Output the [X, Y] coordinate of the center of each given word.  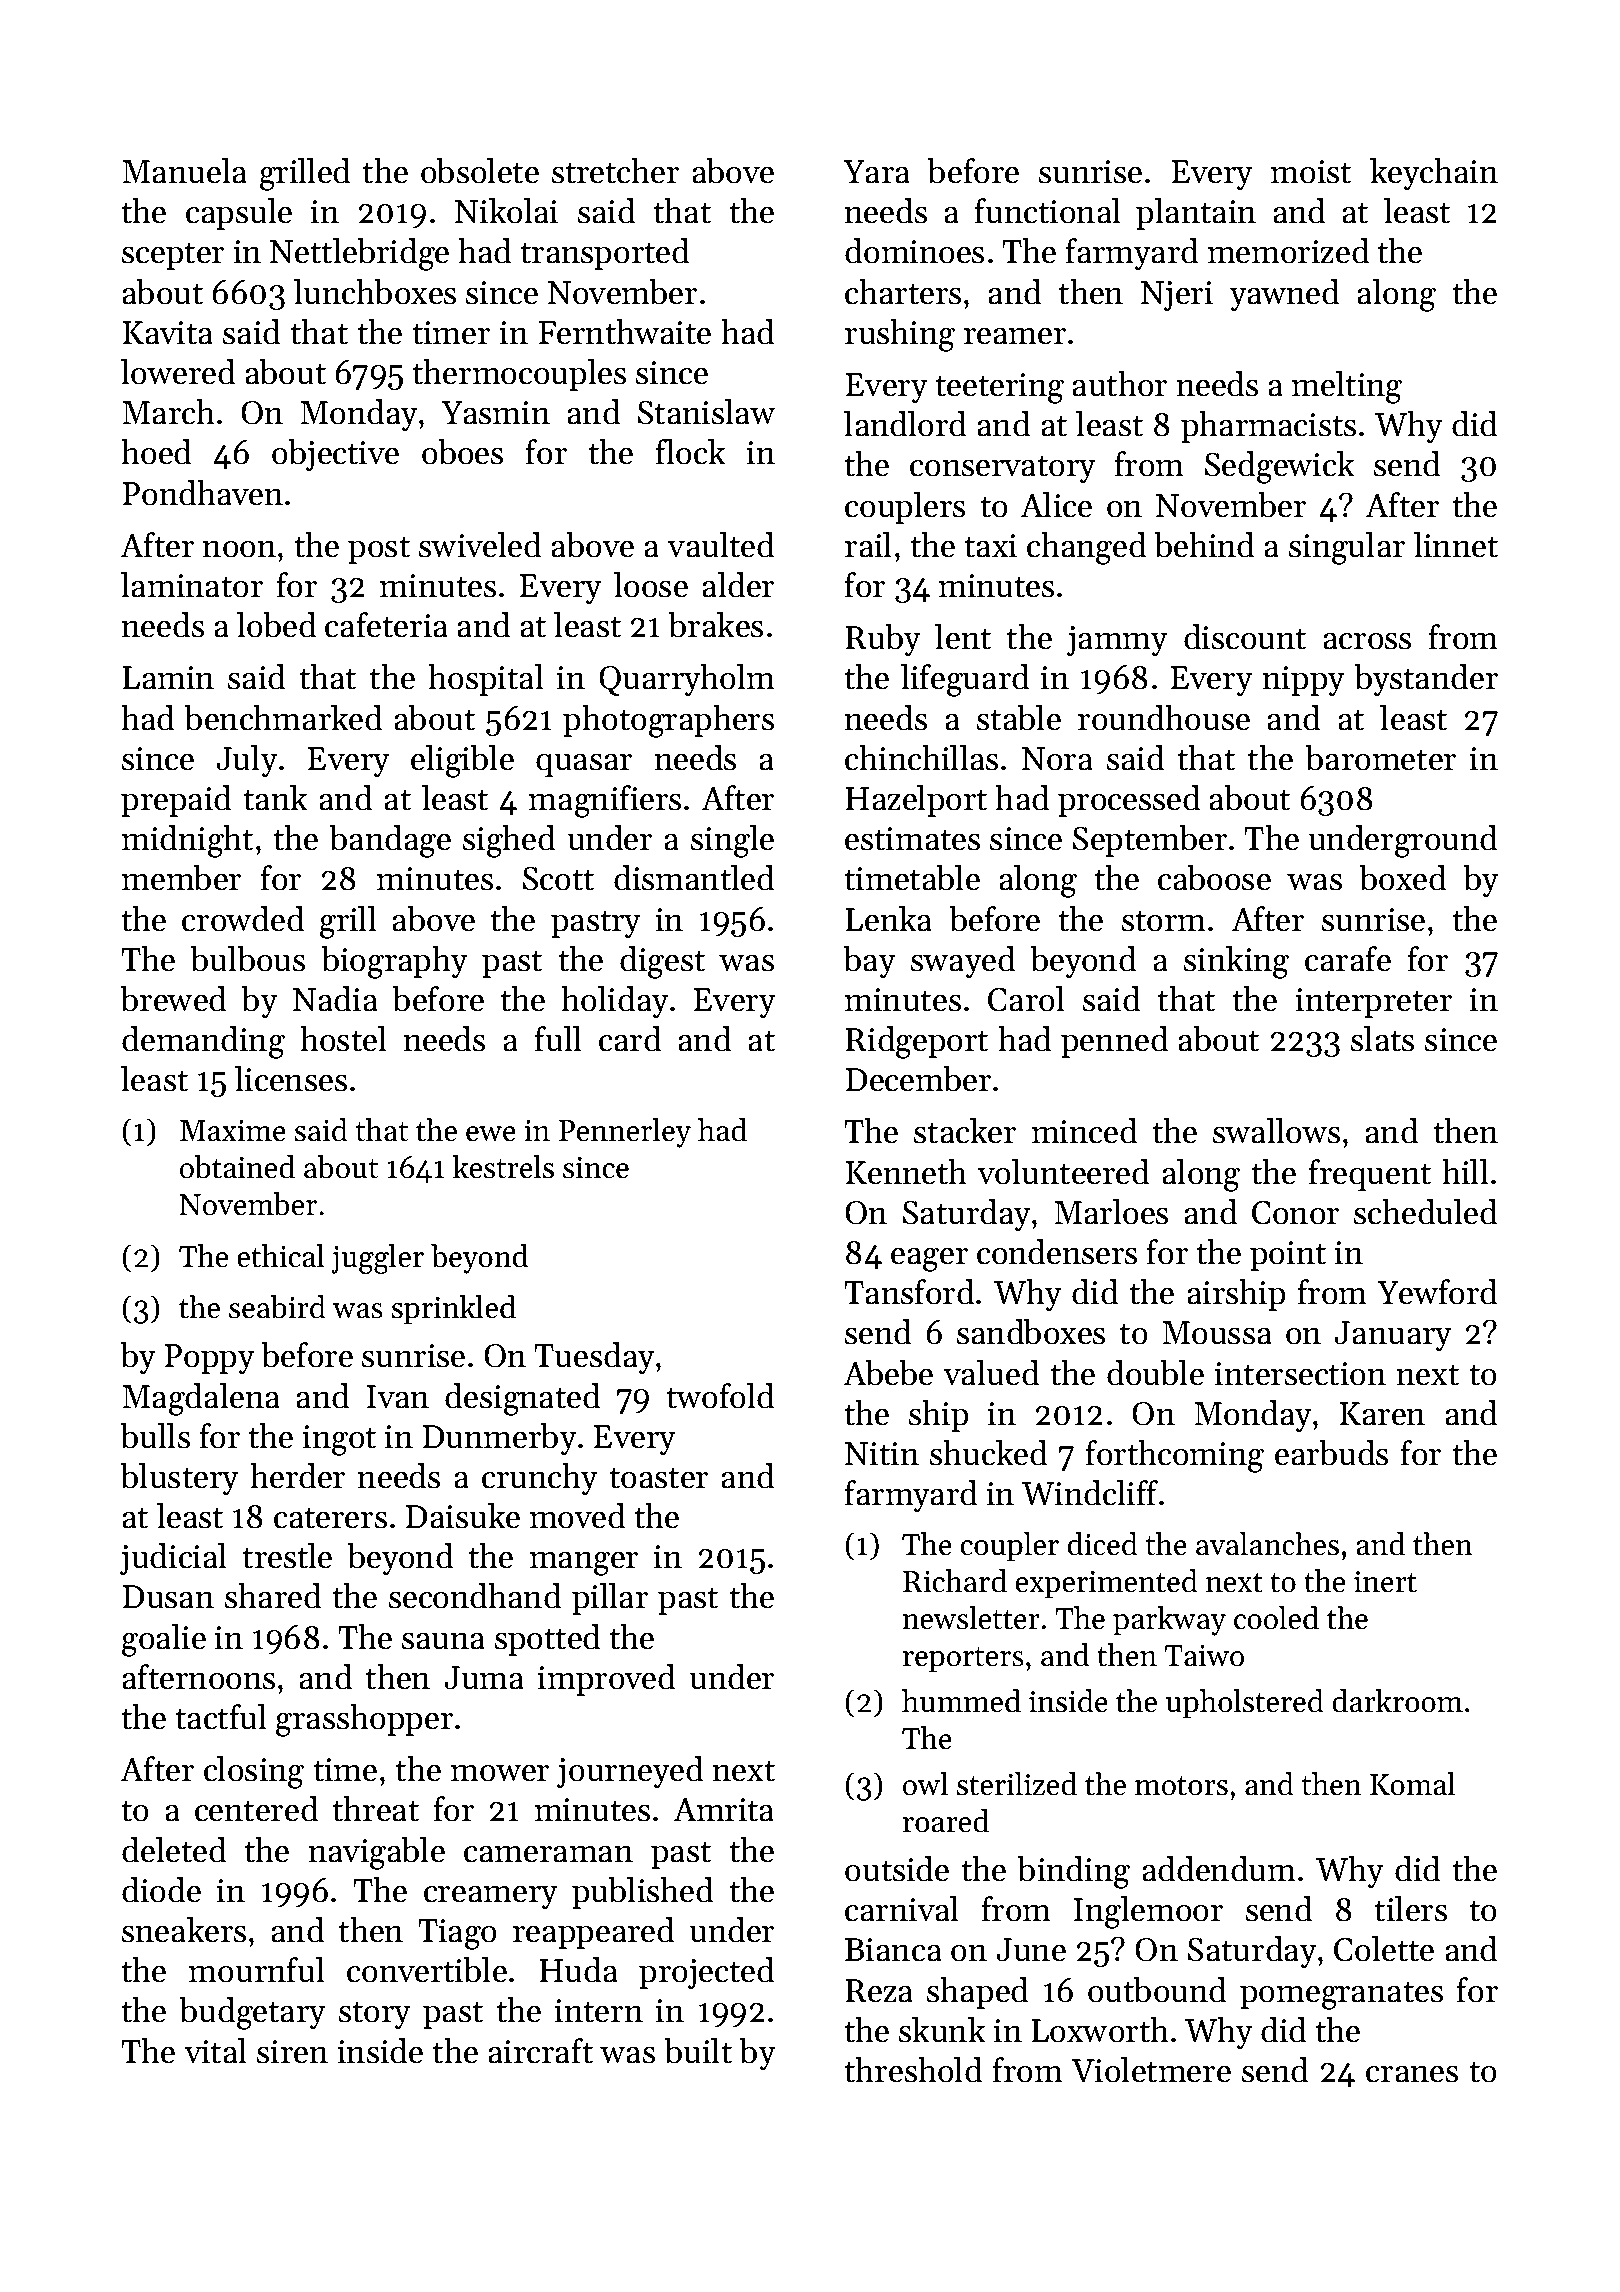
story [375, 2015]
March [168, 412]
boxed [1403, 878]
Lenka [888, 919]
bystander [1426, 680]
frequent [1370, 1175]
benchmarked [283, 718]
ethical [280, 1256]
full [558, 1039]
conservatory [1003, 469]
